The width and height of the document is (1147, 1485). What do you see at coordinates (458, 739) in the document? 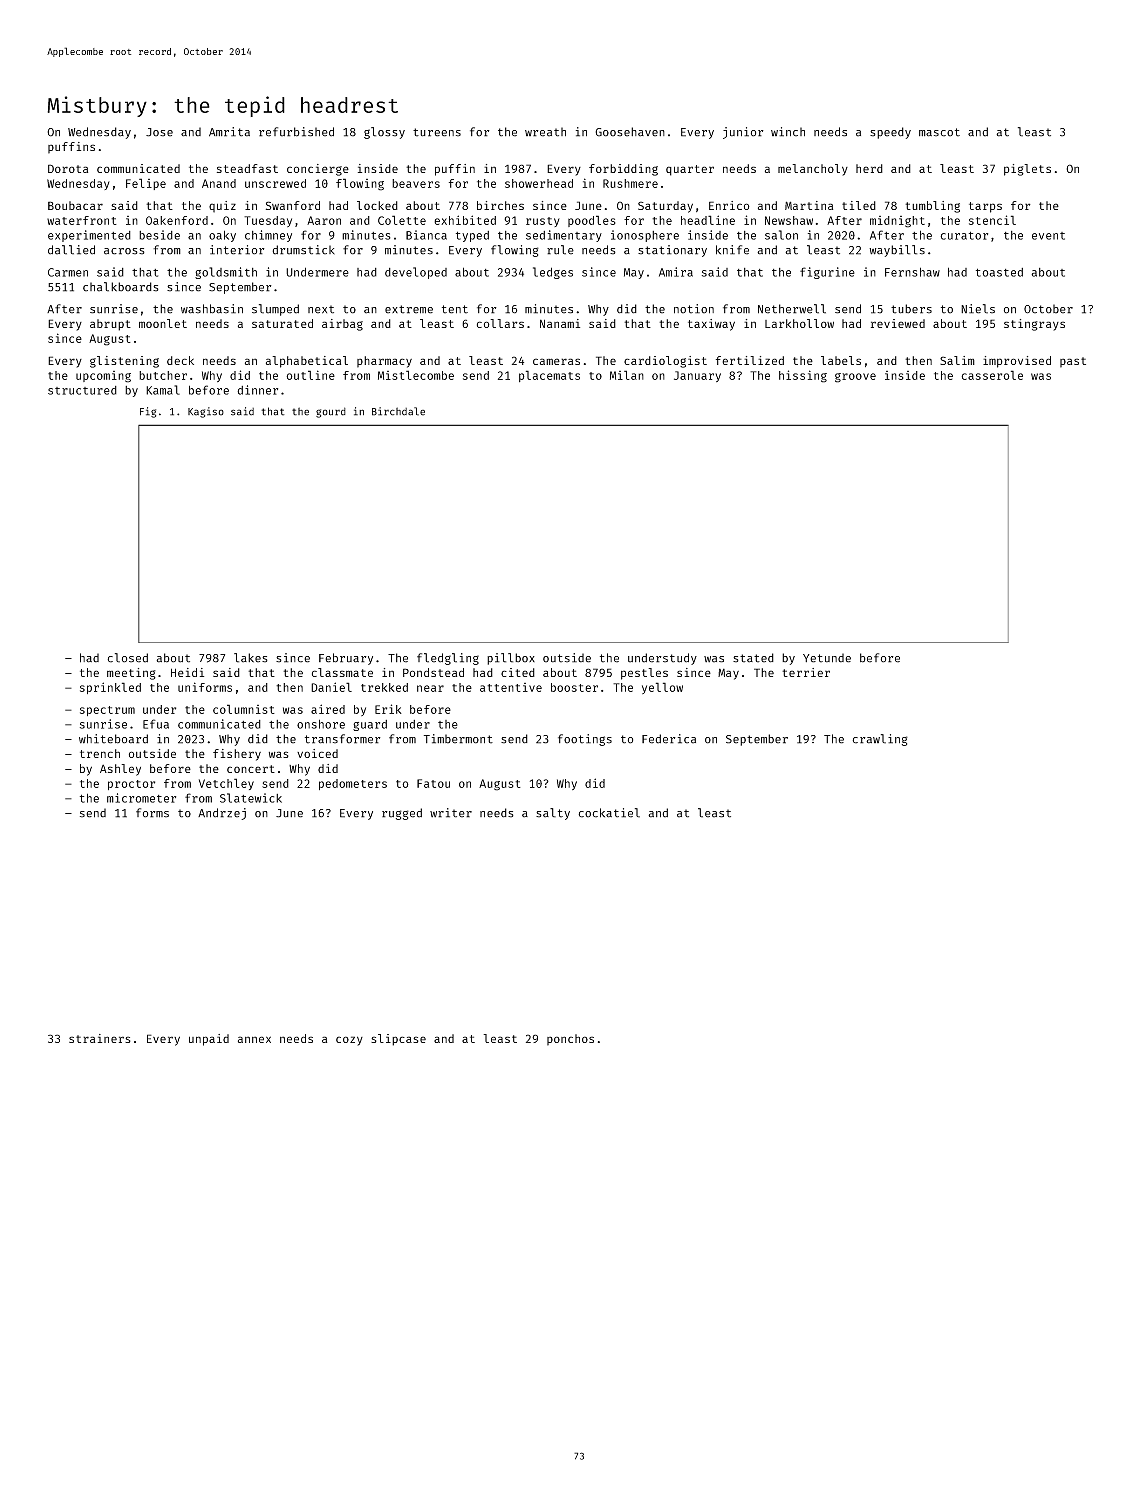
I see `Timbermont` at bounding box center [458, 739].
